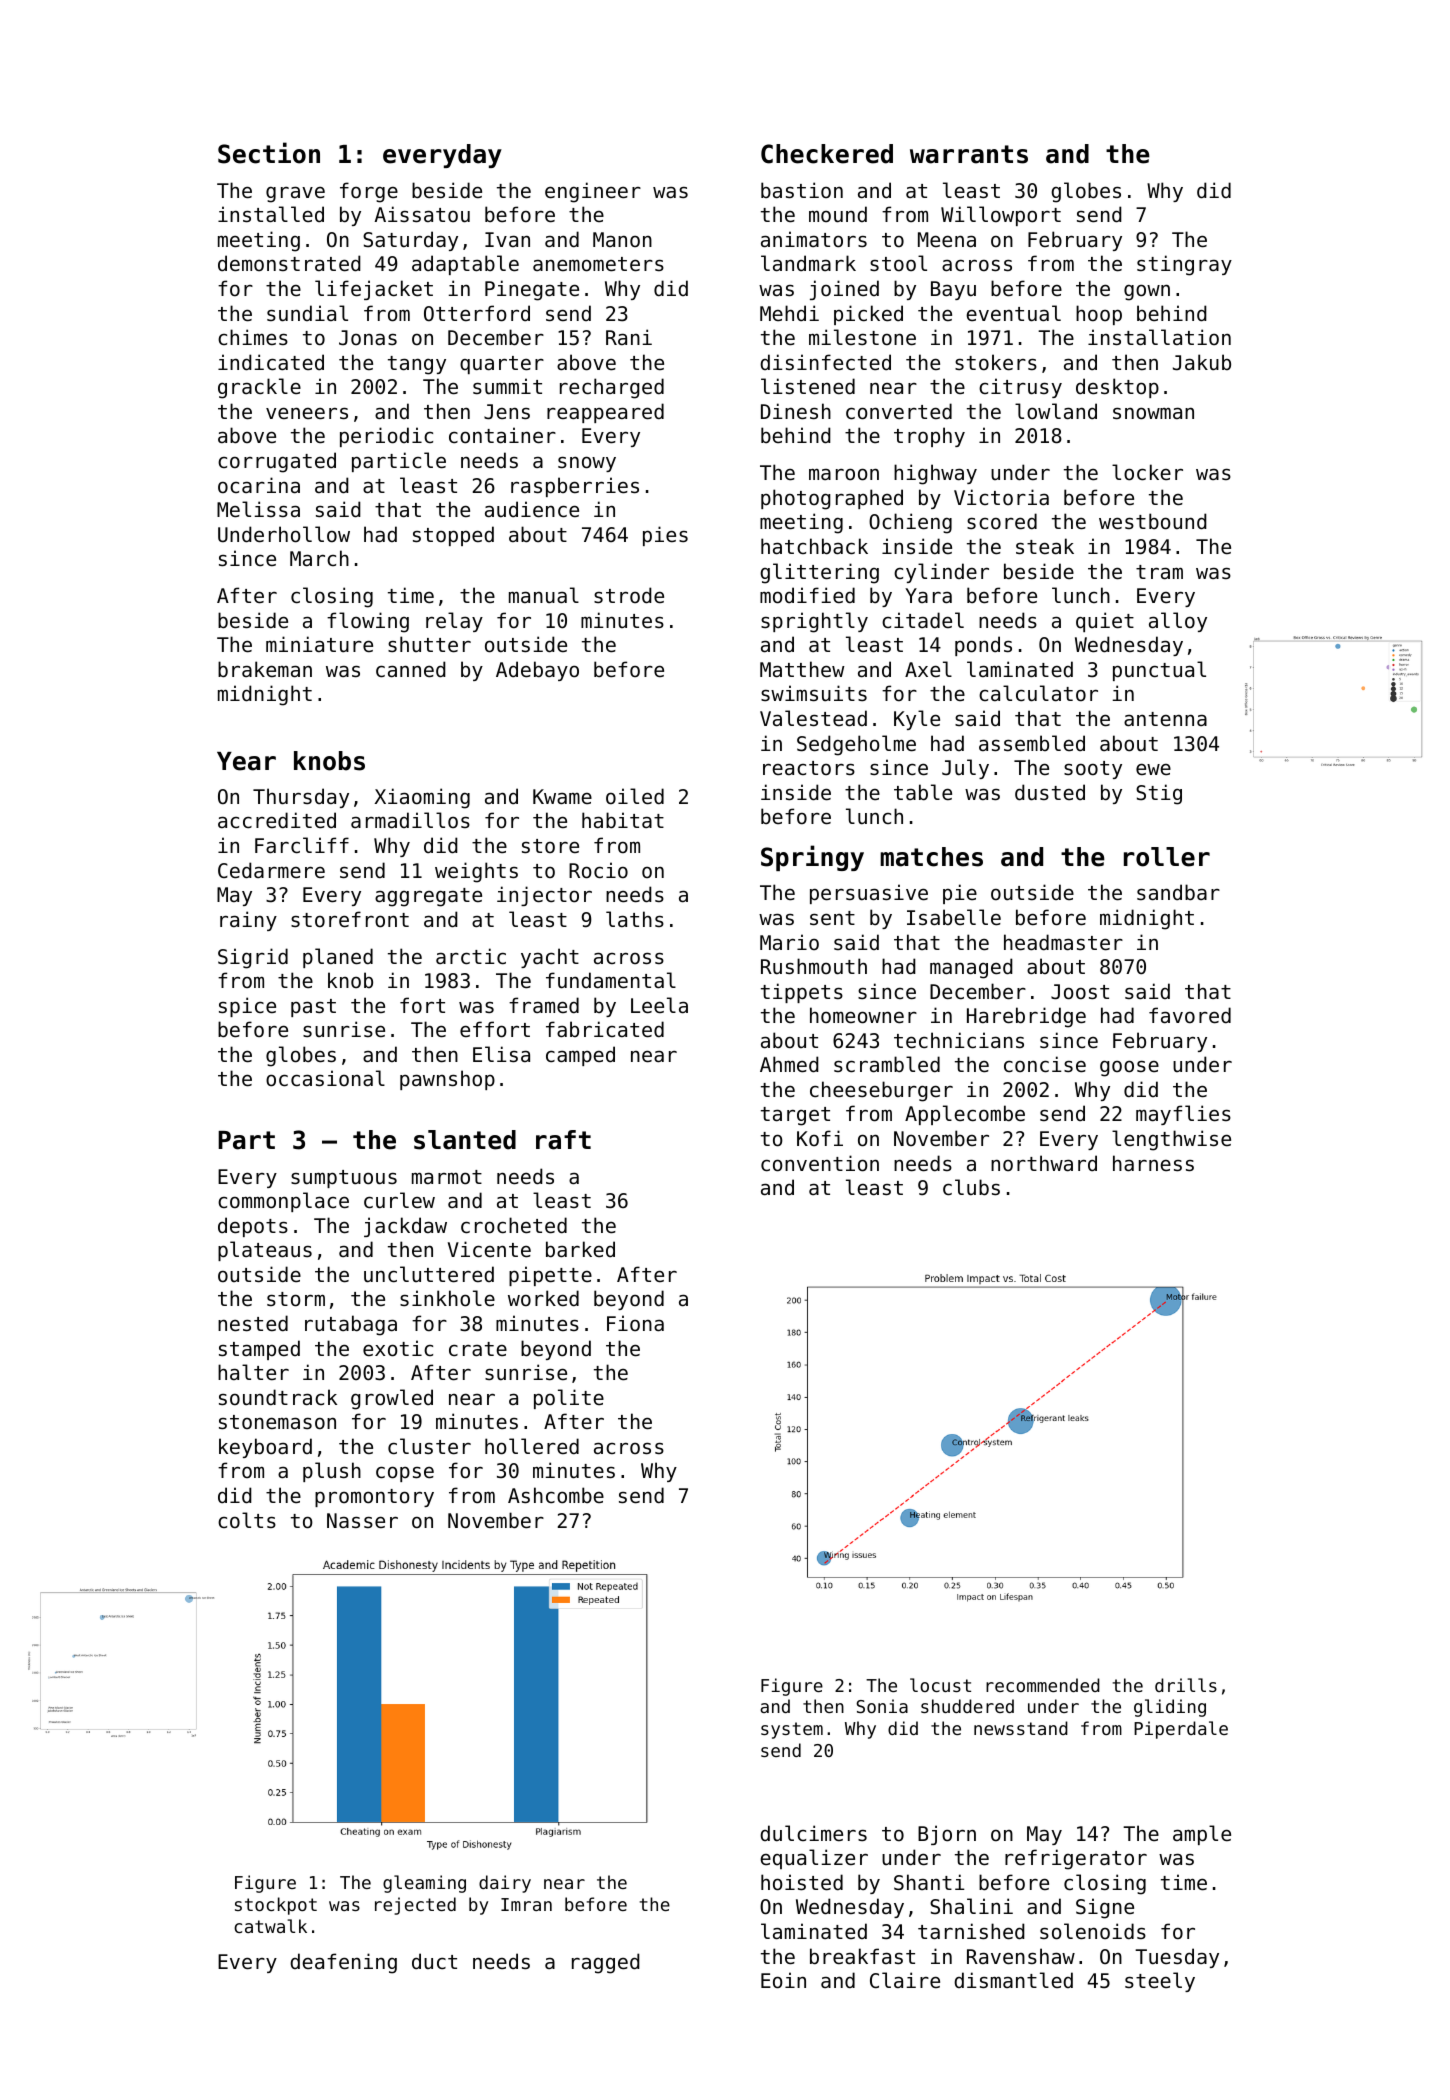  I want to click on stingray, so click(1184, 265).
